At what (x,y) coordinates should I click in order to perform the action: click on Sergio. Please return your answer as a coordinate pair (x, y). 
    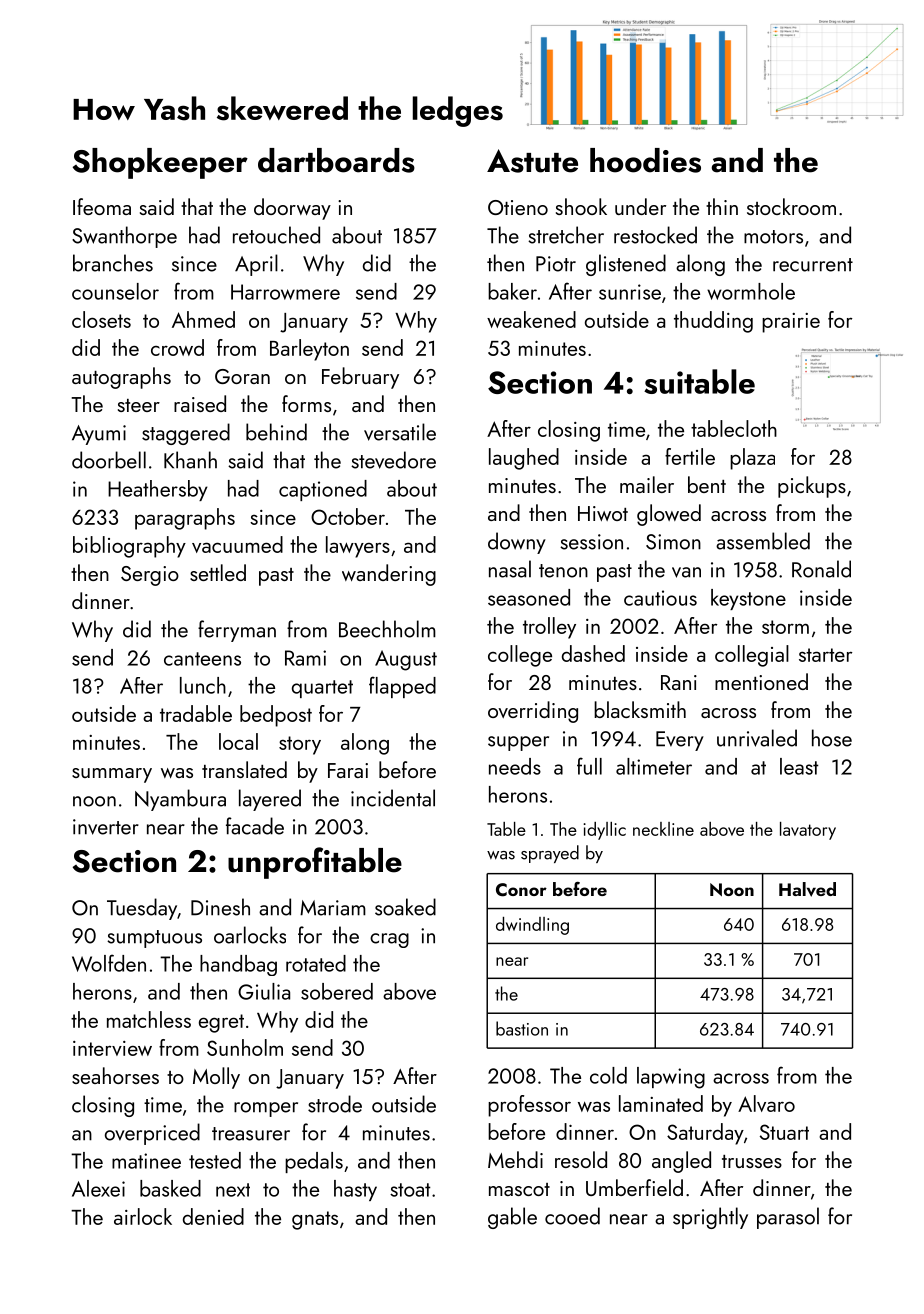
    Looking at the image, I should click on (150, 576).
